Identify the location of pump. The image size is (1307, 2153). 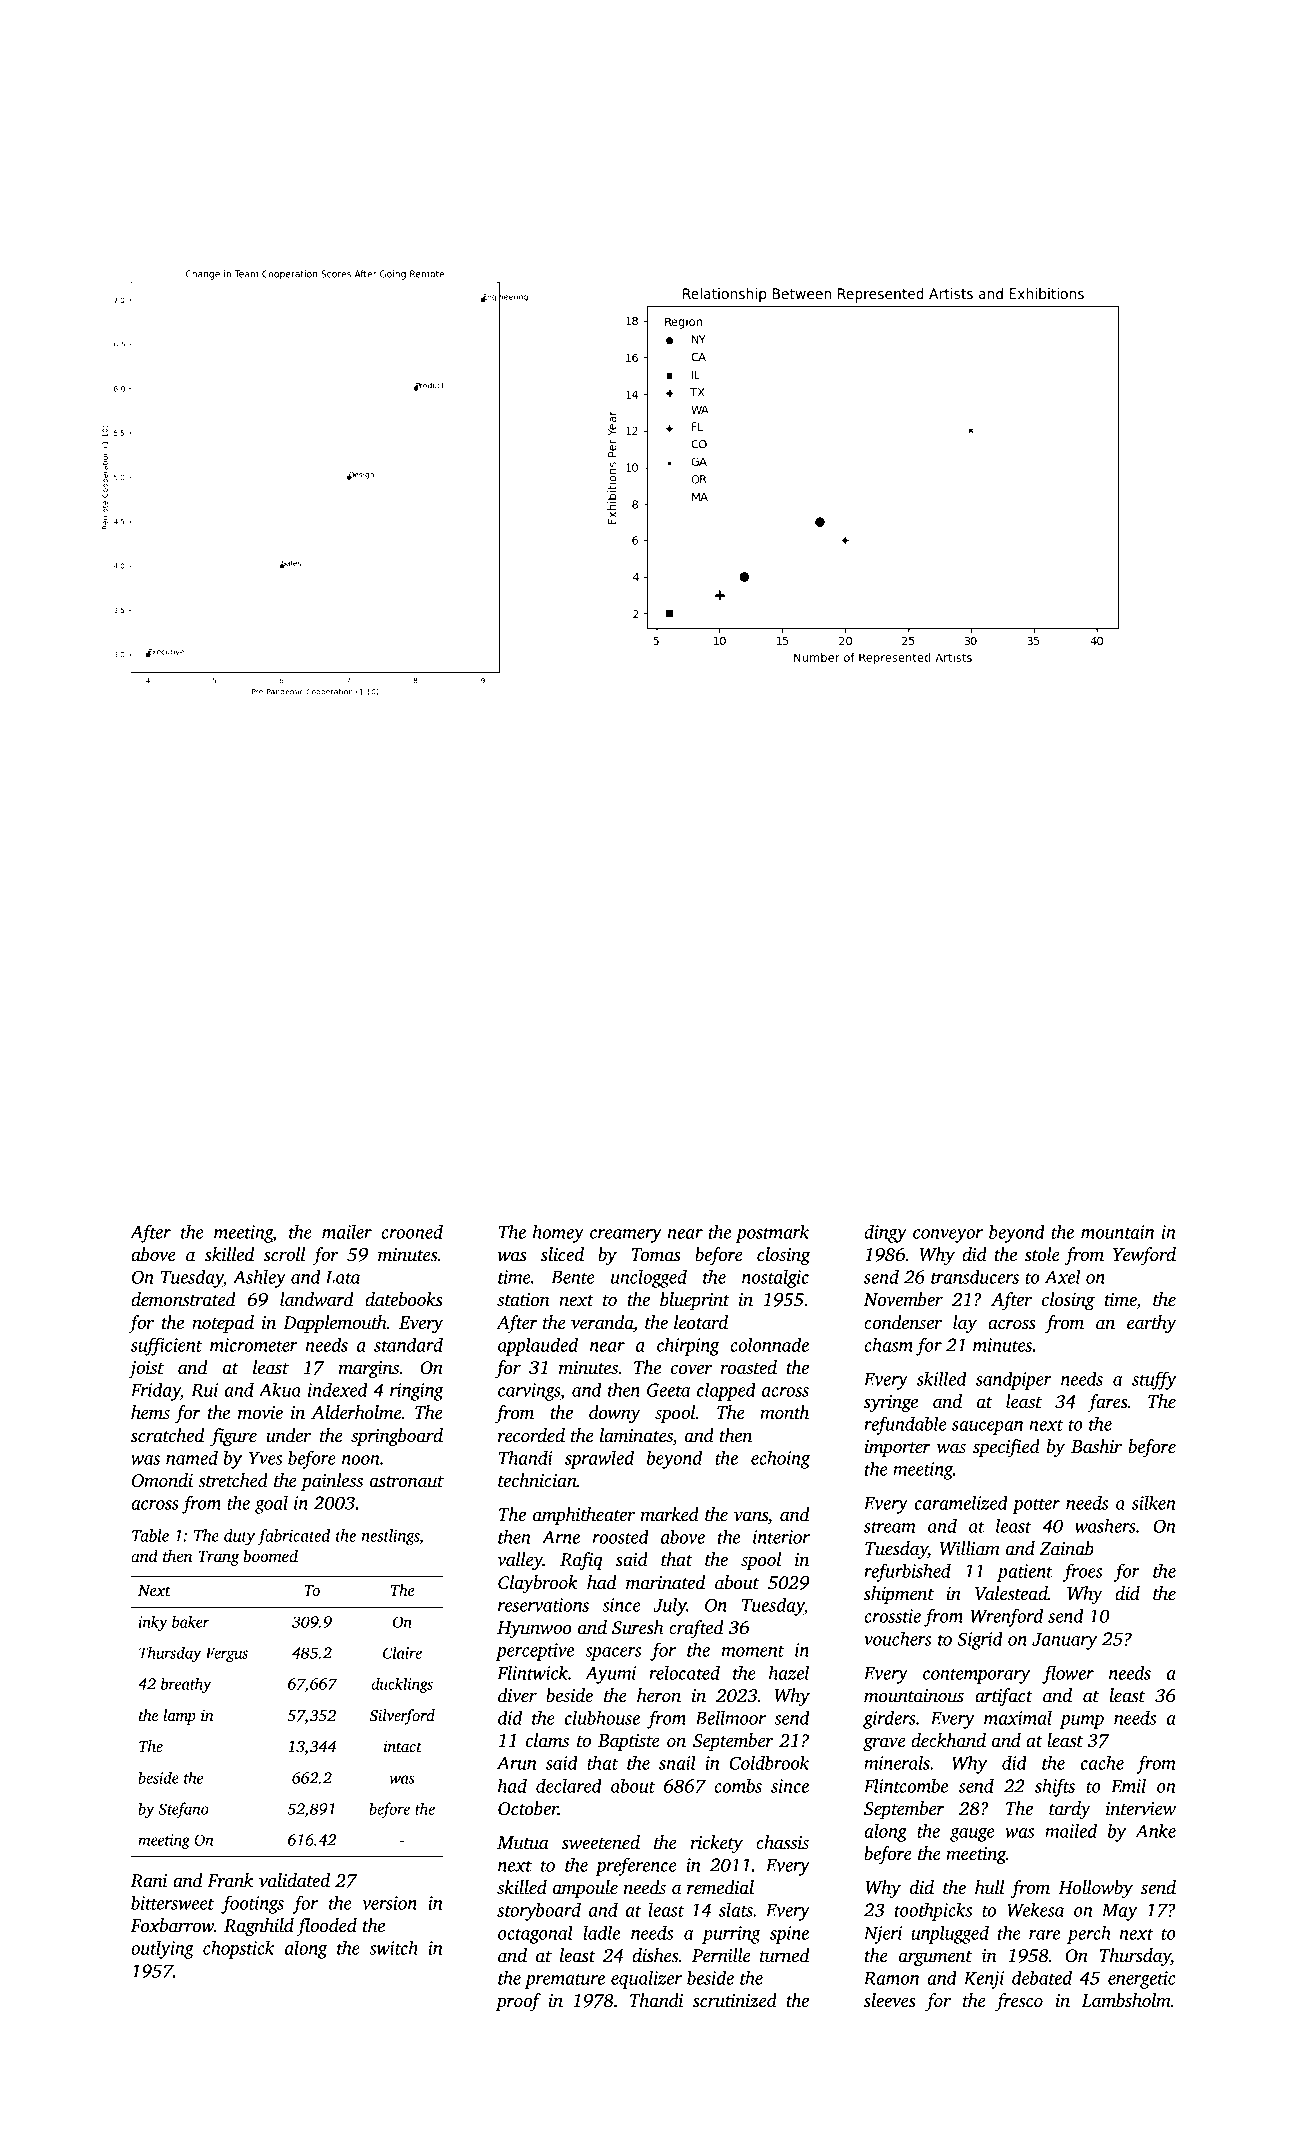
(1082, 1722).
